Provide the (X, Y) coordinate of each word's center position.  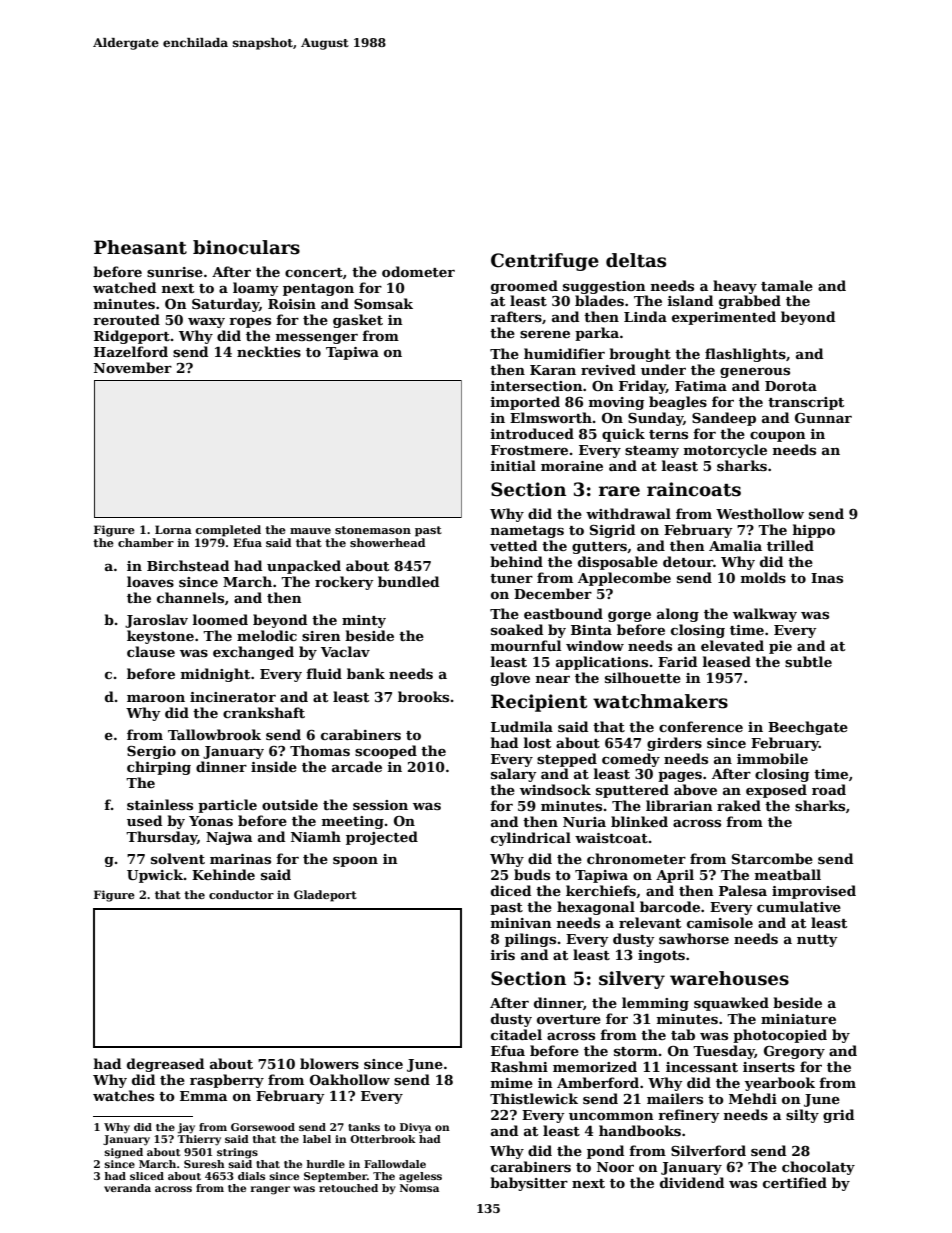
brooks (423, 696)
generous (755, 373)
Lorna (173, 529)
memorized (595, 1066)
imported (525, 403)
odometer (418, 271)
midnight (215, 675)
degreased (165, 1065)
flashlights (745, 355)
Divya (415, 1128)
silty (802, 1116)
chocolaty (818, 1168)
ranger (270, 1190)
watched (124, 287)
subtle (808, 661)
